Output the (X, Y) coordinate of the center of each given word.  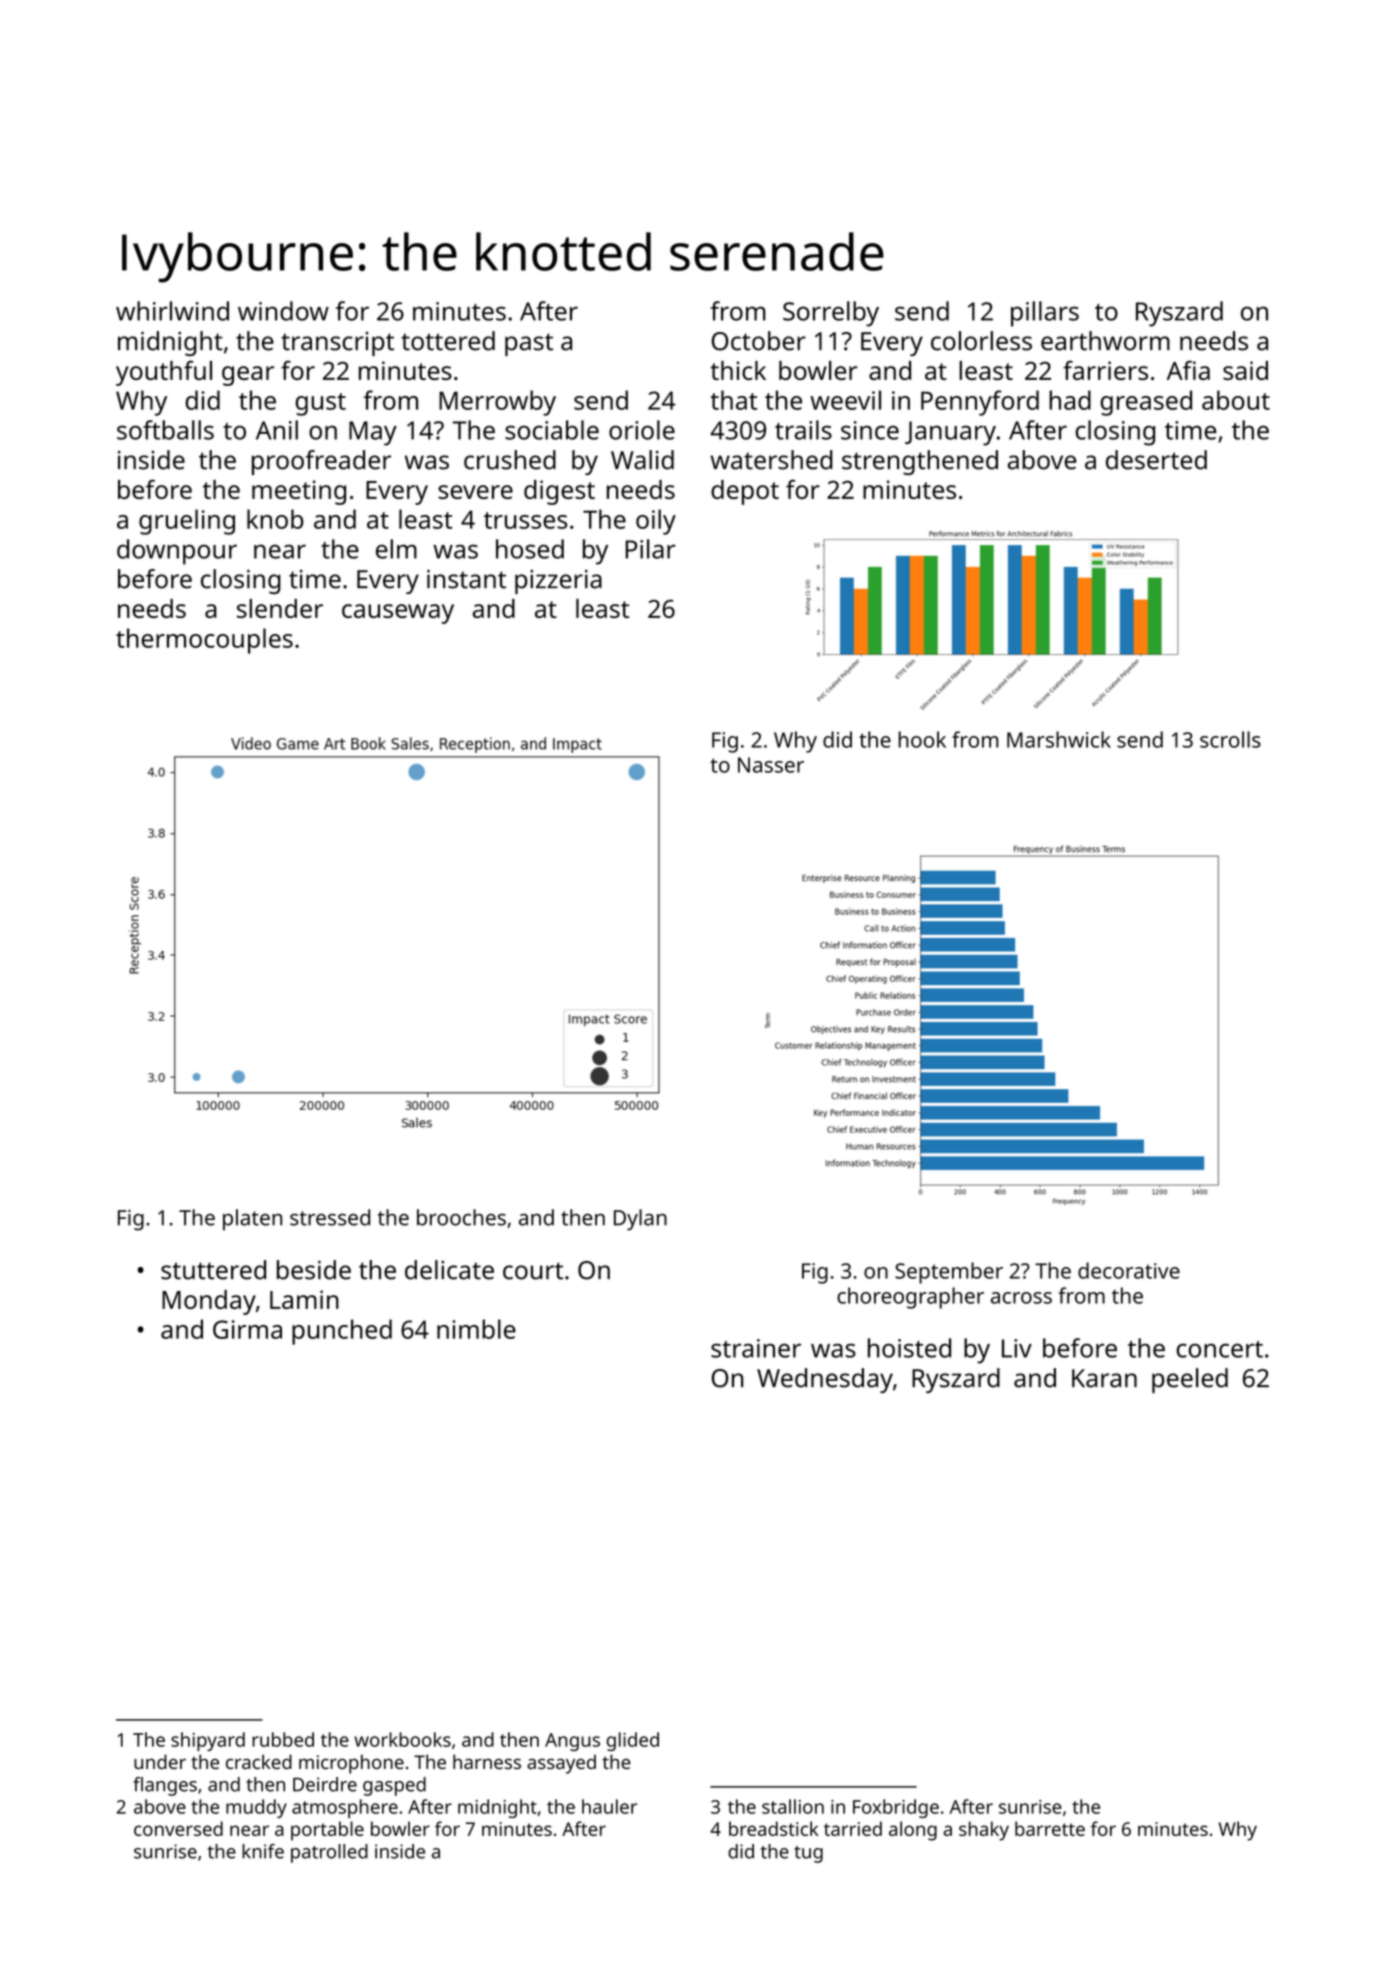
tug (808, 1854)
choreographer (910, 1298)
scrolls (1230, 739)
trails (803, 430)
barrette (1050, 1828)
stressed (330, 1217)
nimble (476, 1329)
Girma (247, 1329)
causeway (398, 614)
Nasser (771, 765)
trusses (525, 520)
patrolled (329, 1853)
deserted (1156, 460)
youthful (164, 373)
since (870, 430)
